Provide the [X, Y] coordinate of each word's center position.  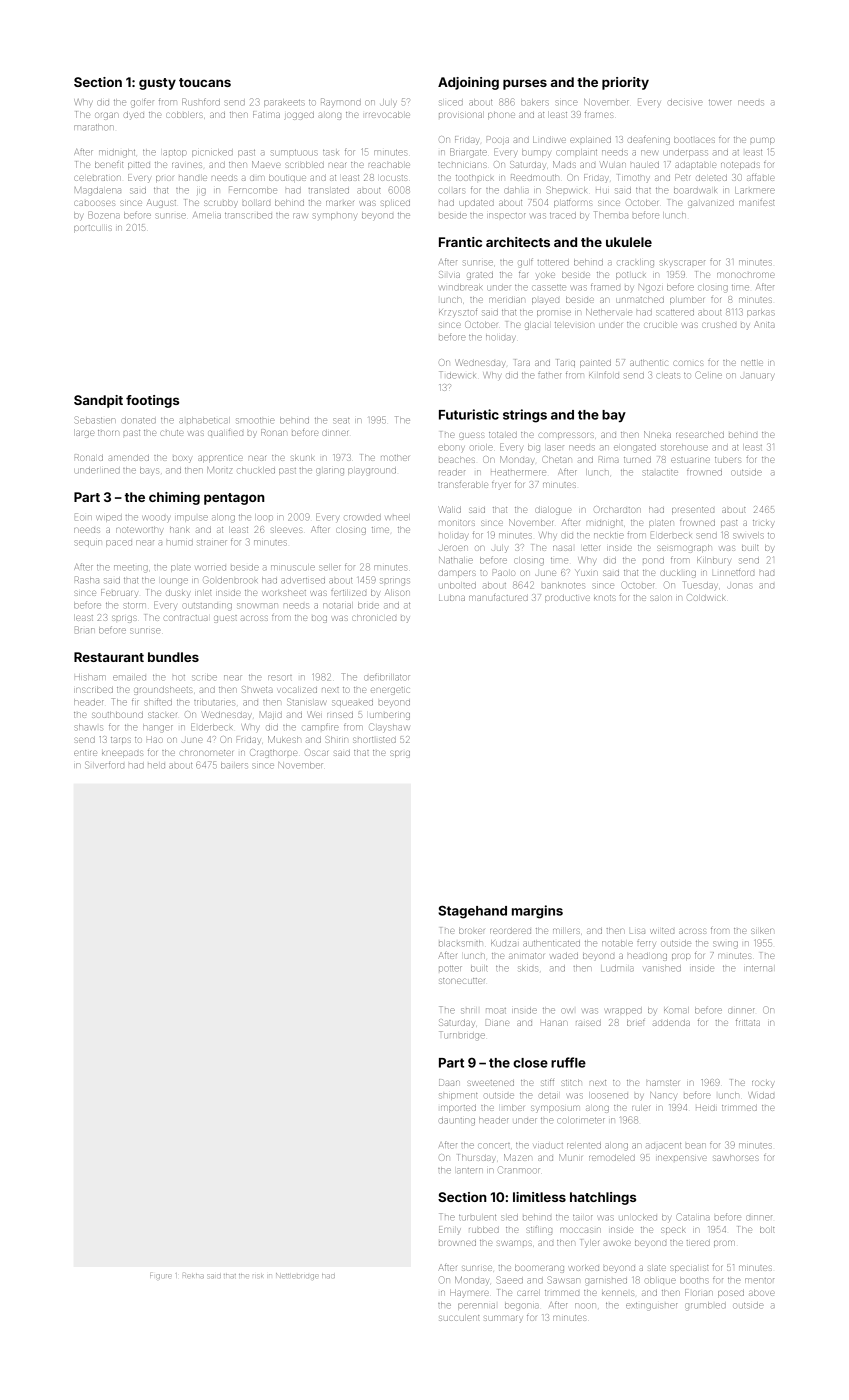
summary [504, 1319]
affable [760, 177]
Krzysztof [458, 312]
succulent [459, 1318]
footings [152, 401]
